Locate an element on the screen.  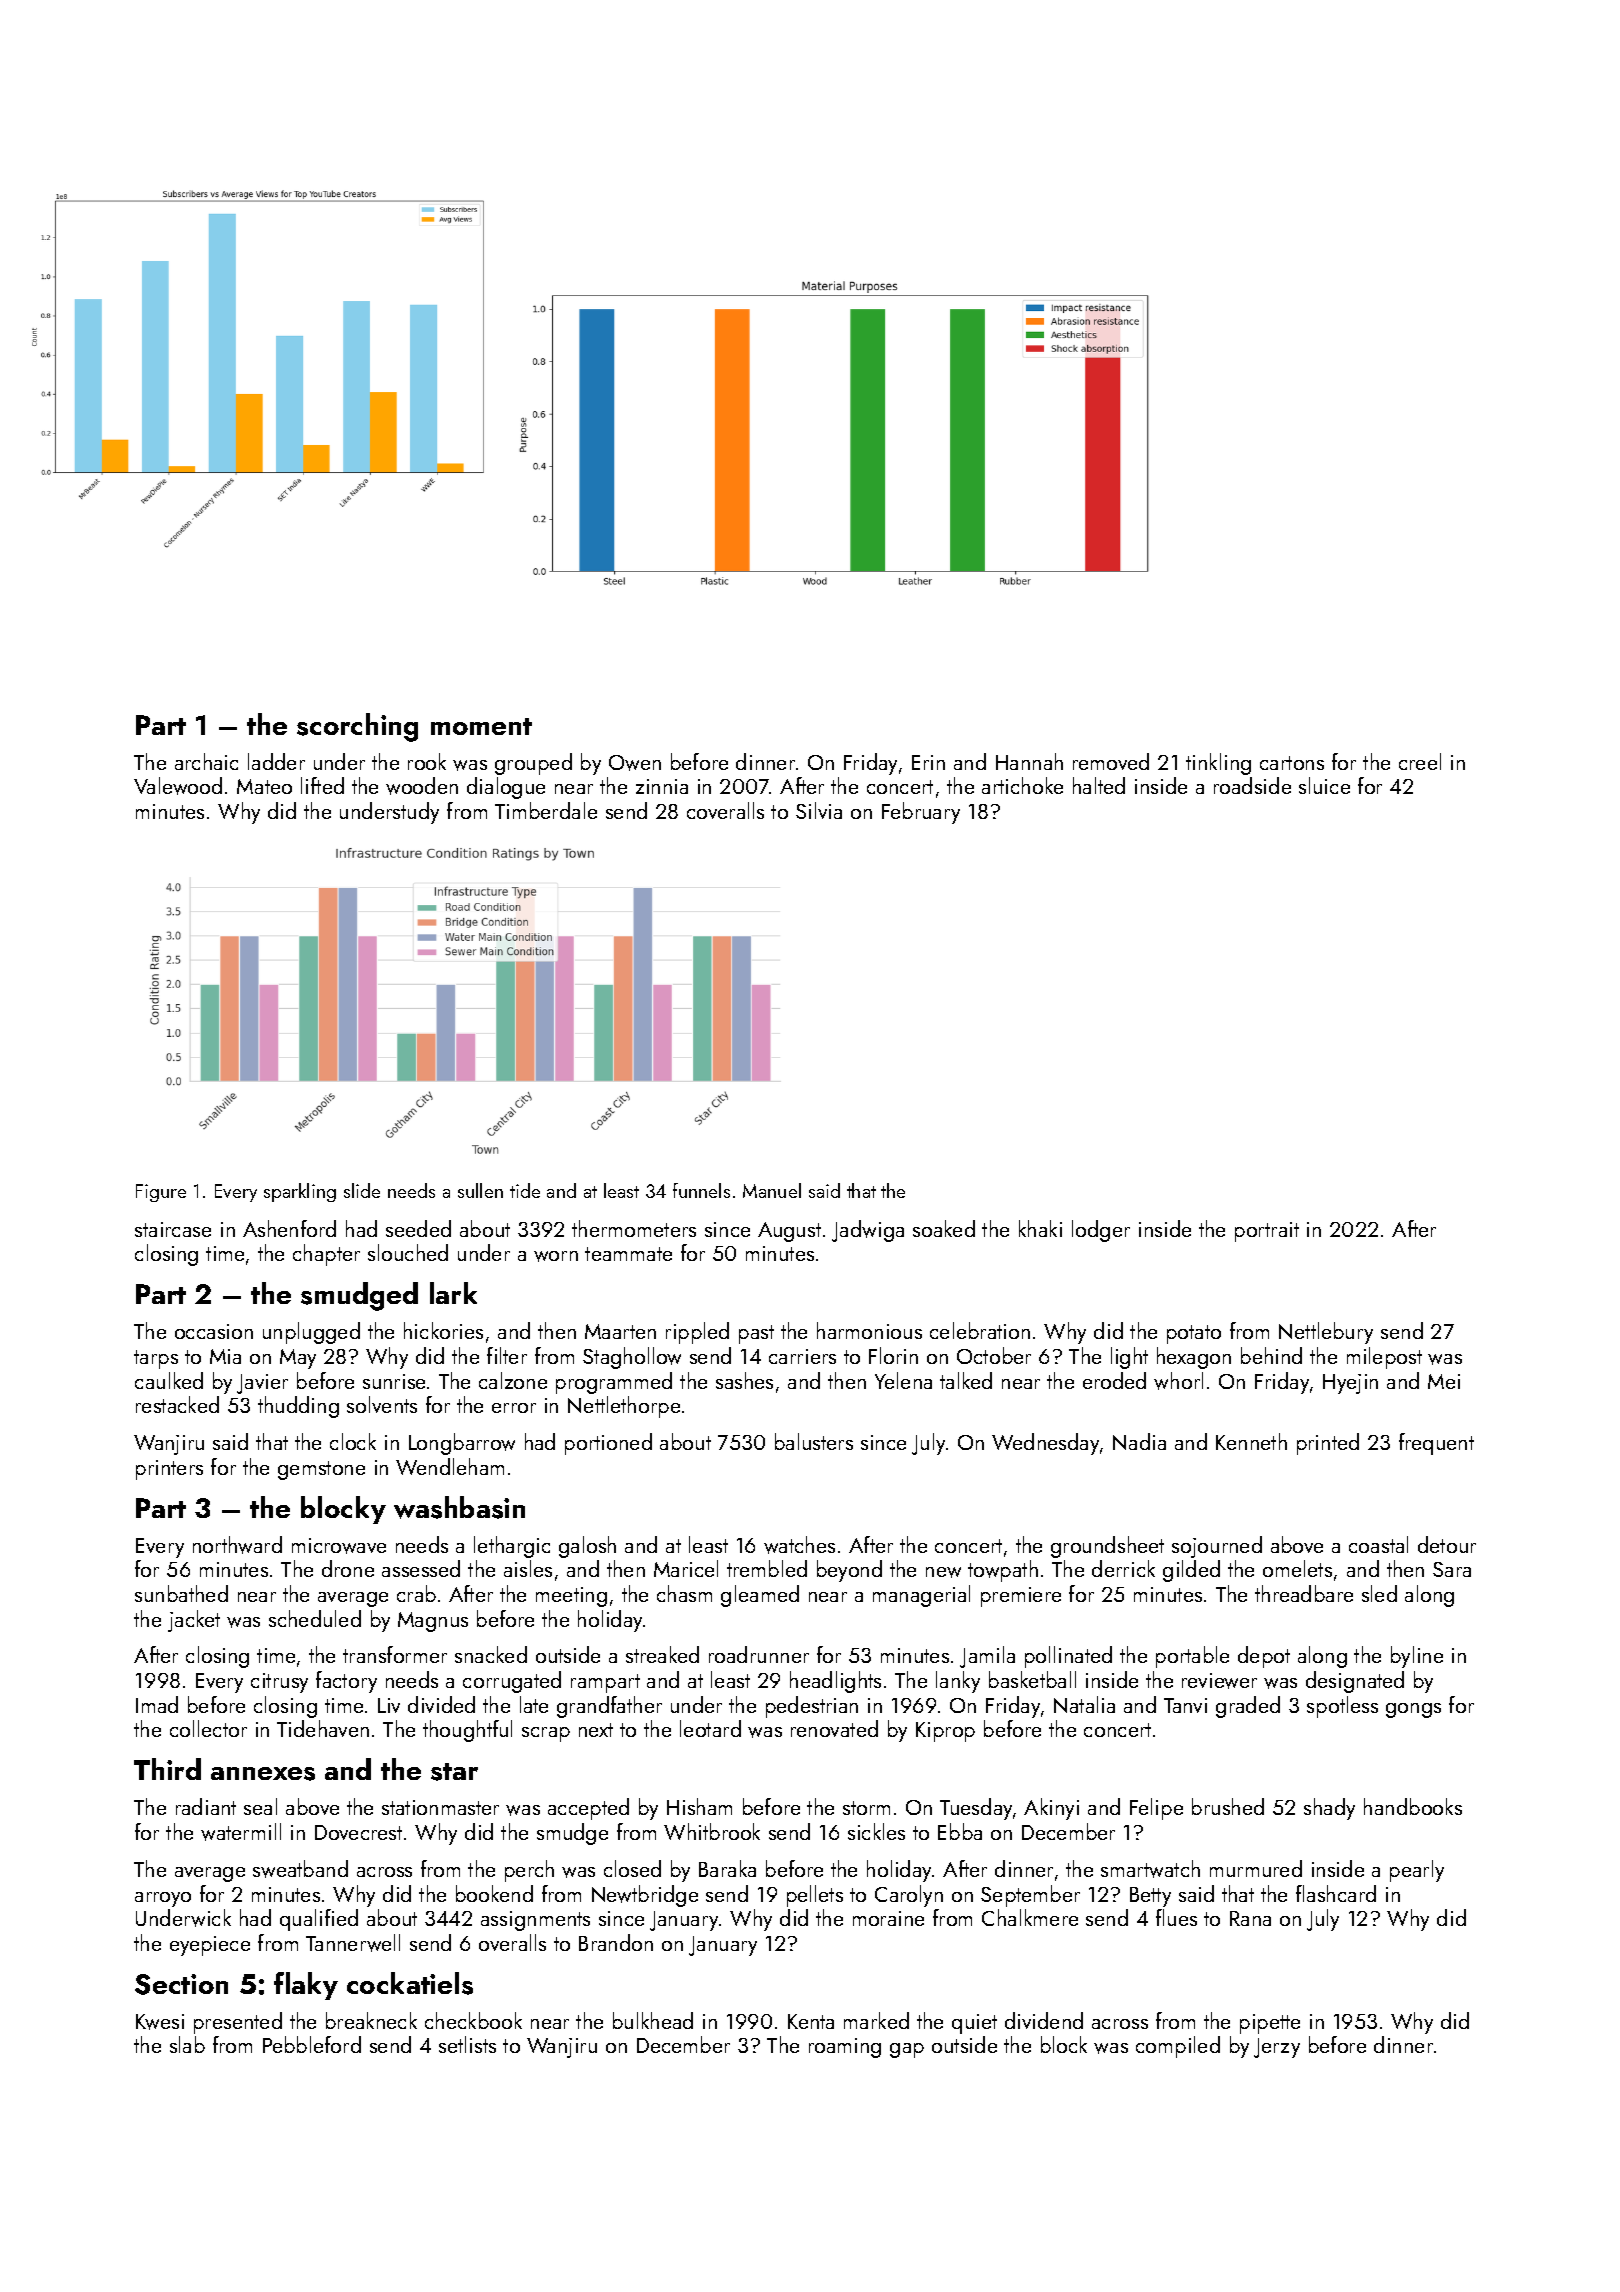
archaic is located at coordinates (206, 761).
